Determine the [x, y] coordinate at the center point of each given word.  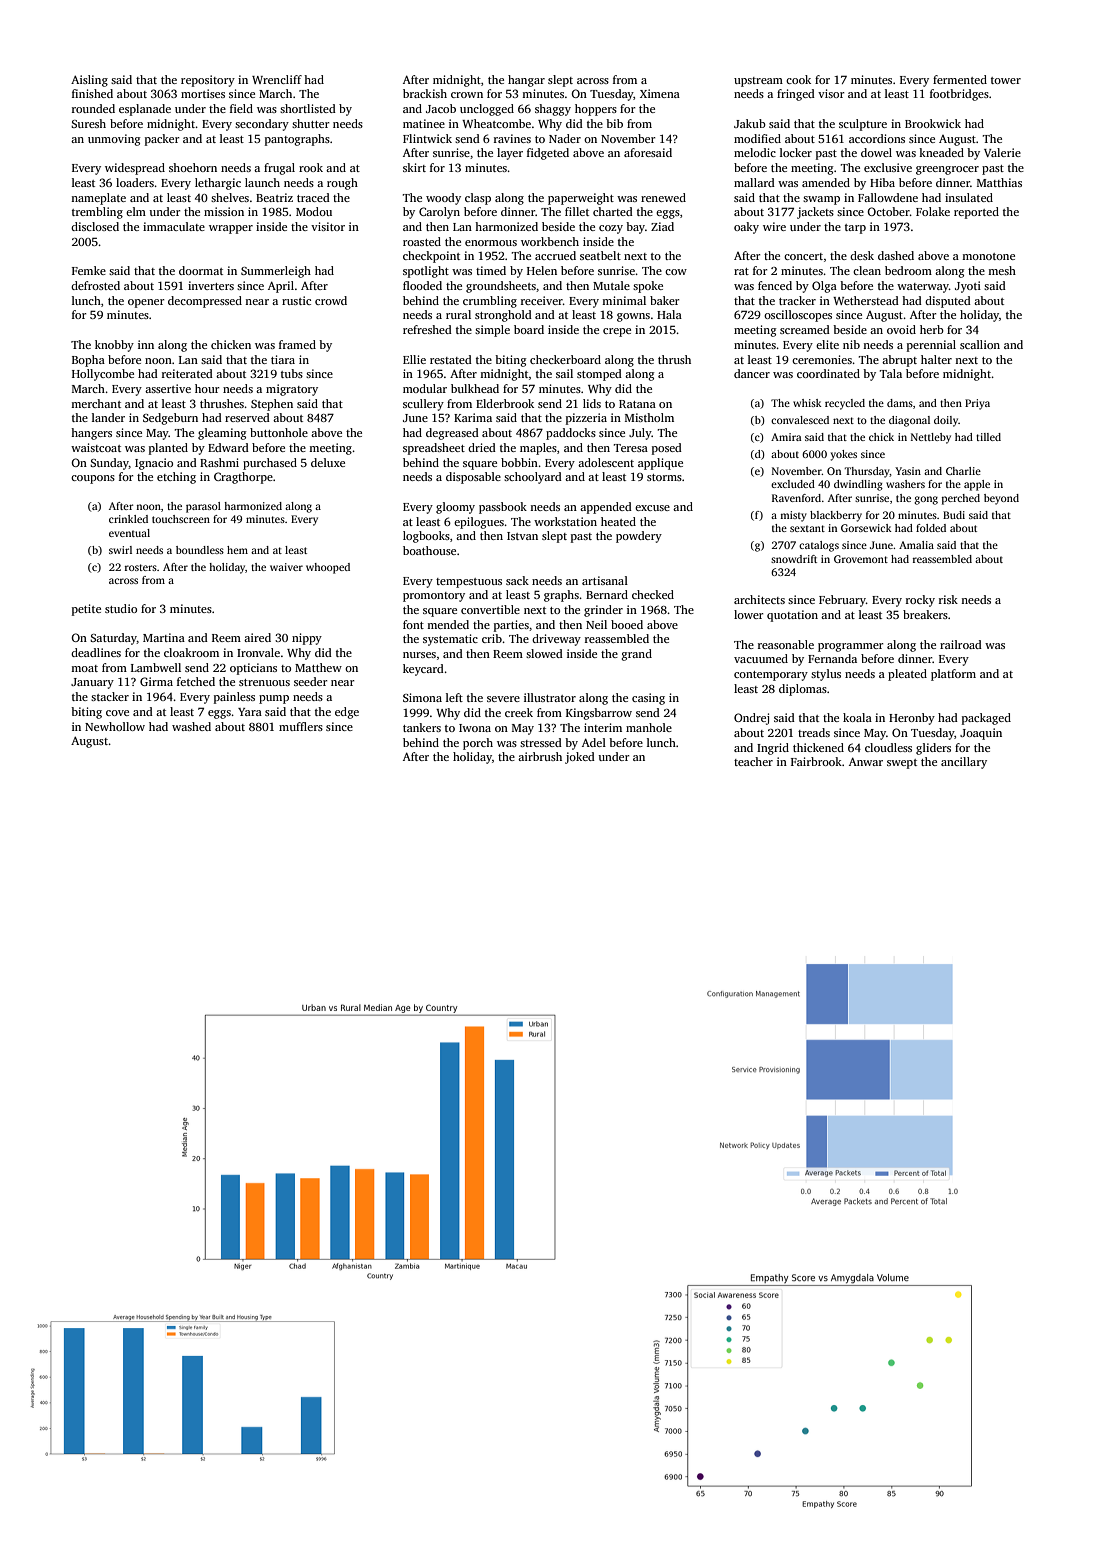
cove [117, 713]
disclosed [95, 226]
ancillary [964, 763]
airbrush [540, 756]
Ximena [660, 93]
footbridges [959, 95]
